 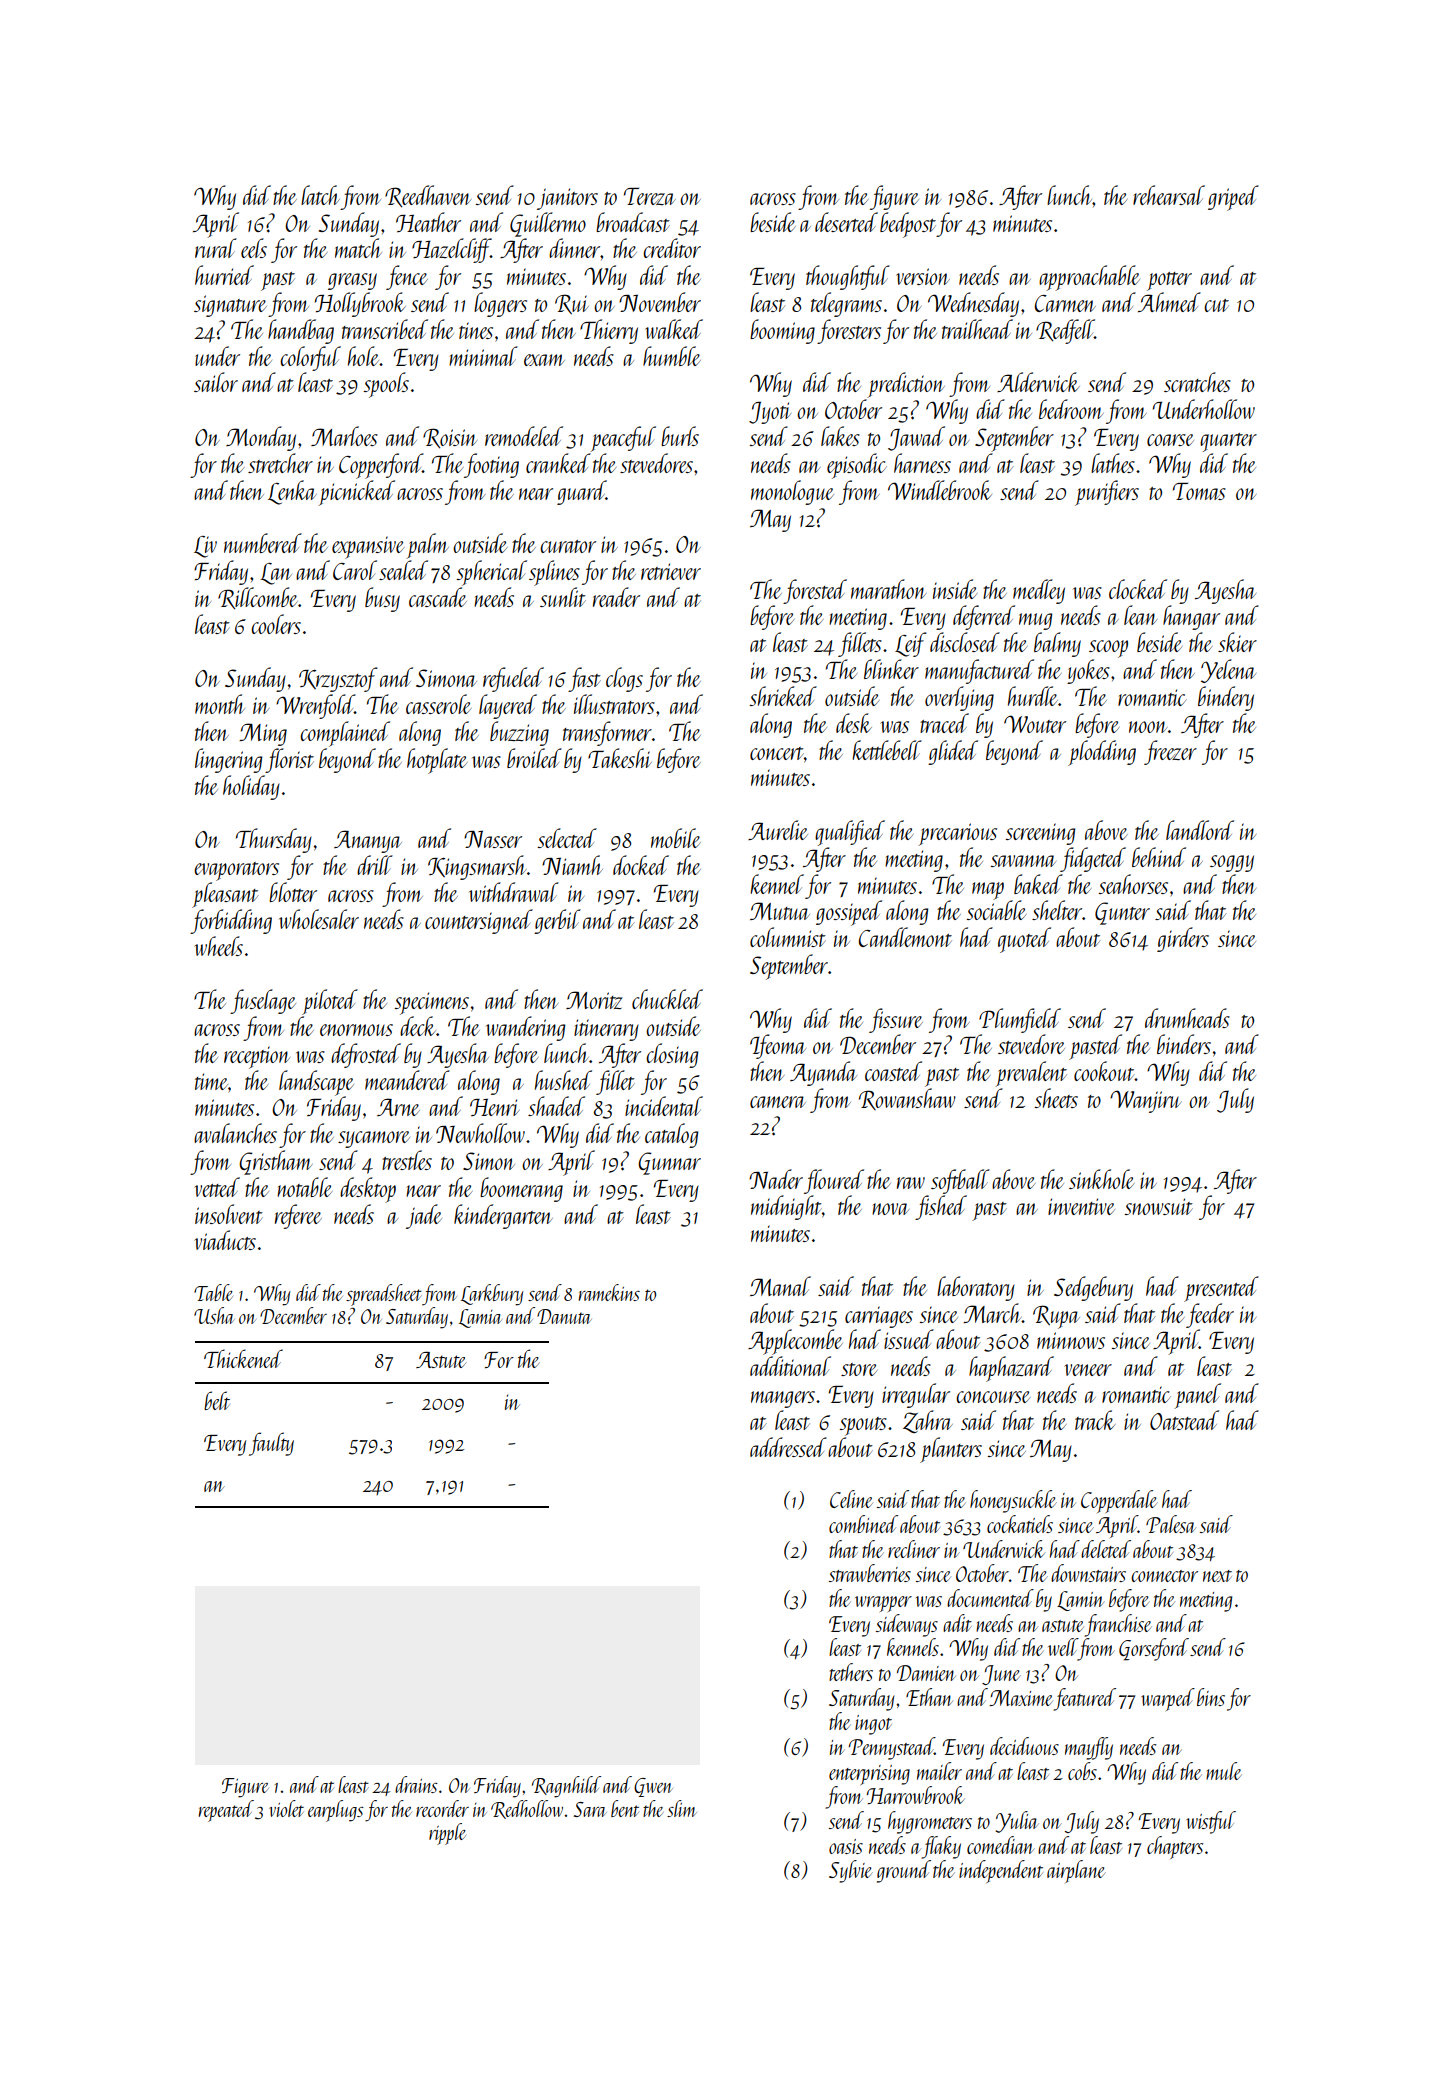 What do you see at coordinates (407, 1160) in the screenshot?
I see `trestles` at bounding box center [407, 1160].
